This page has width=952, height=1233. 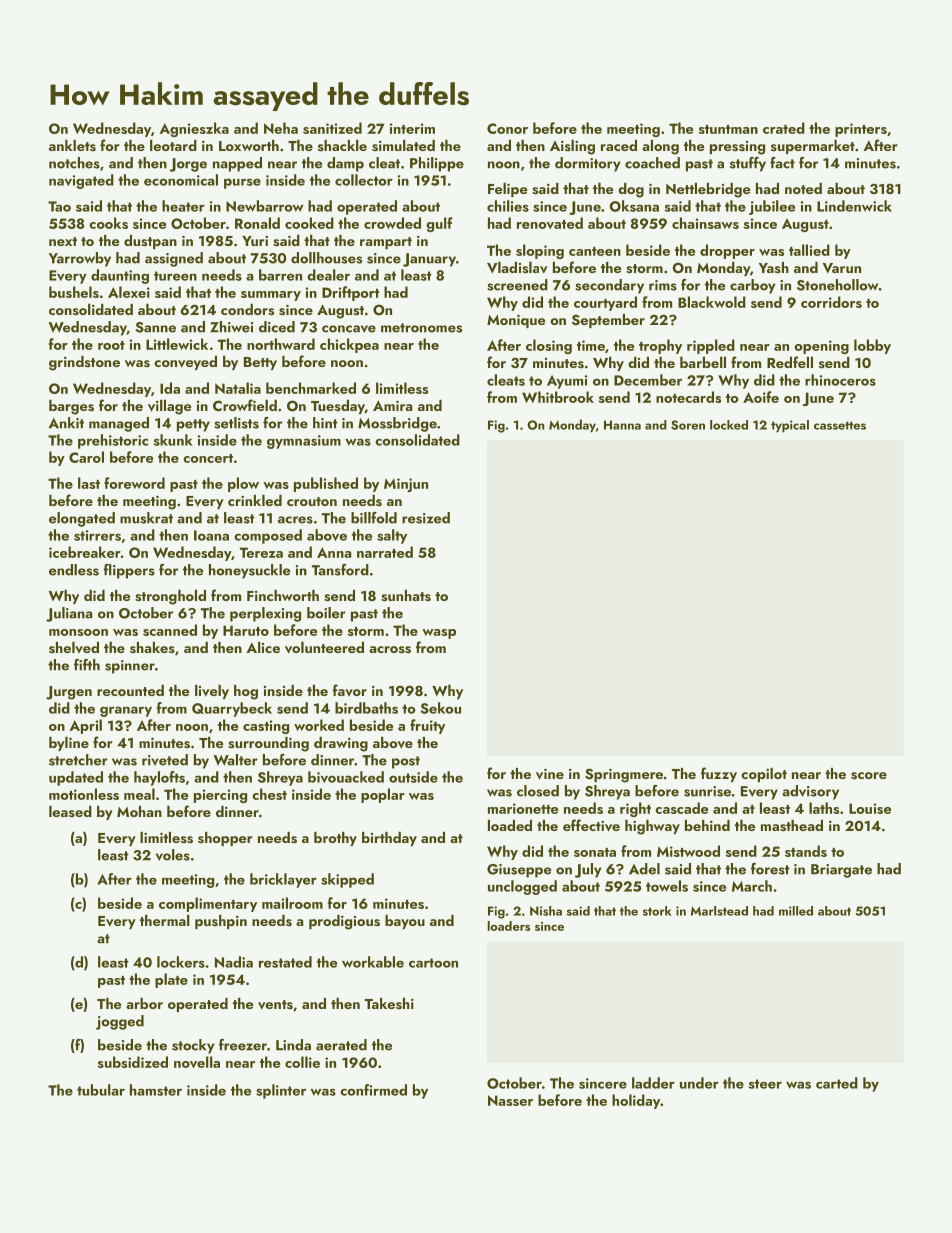 What do you see at coordinates (406, 596) in the page?
I see `sunhats` at bounding box center [406, 596].
